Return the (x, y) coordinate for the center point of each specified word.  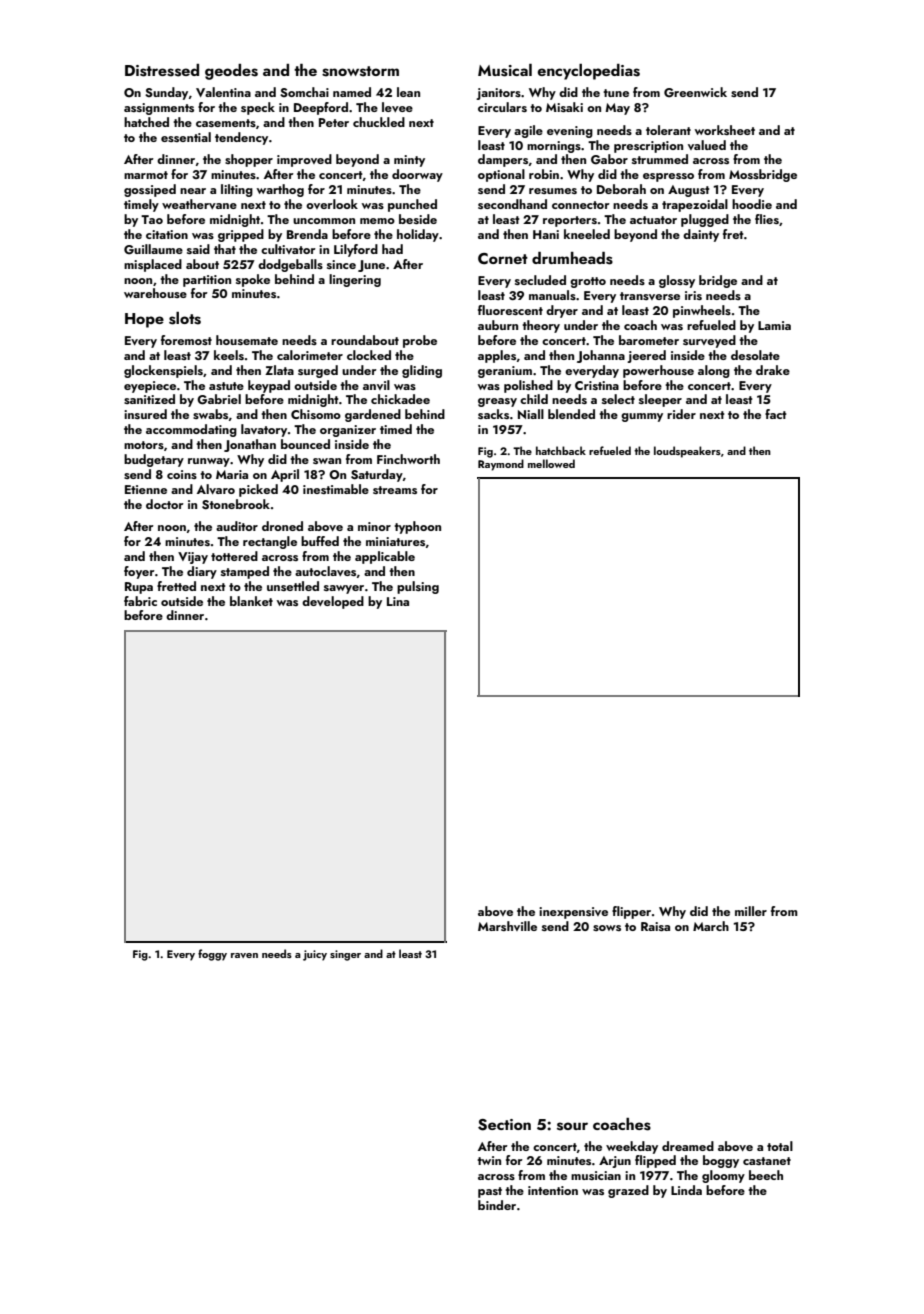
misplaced (153, 265)
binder (497, 1205)
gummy (642, 417)
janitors (498, 94)
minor (374, 526)
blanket (251, 601)
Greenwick (695, 92)
